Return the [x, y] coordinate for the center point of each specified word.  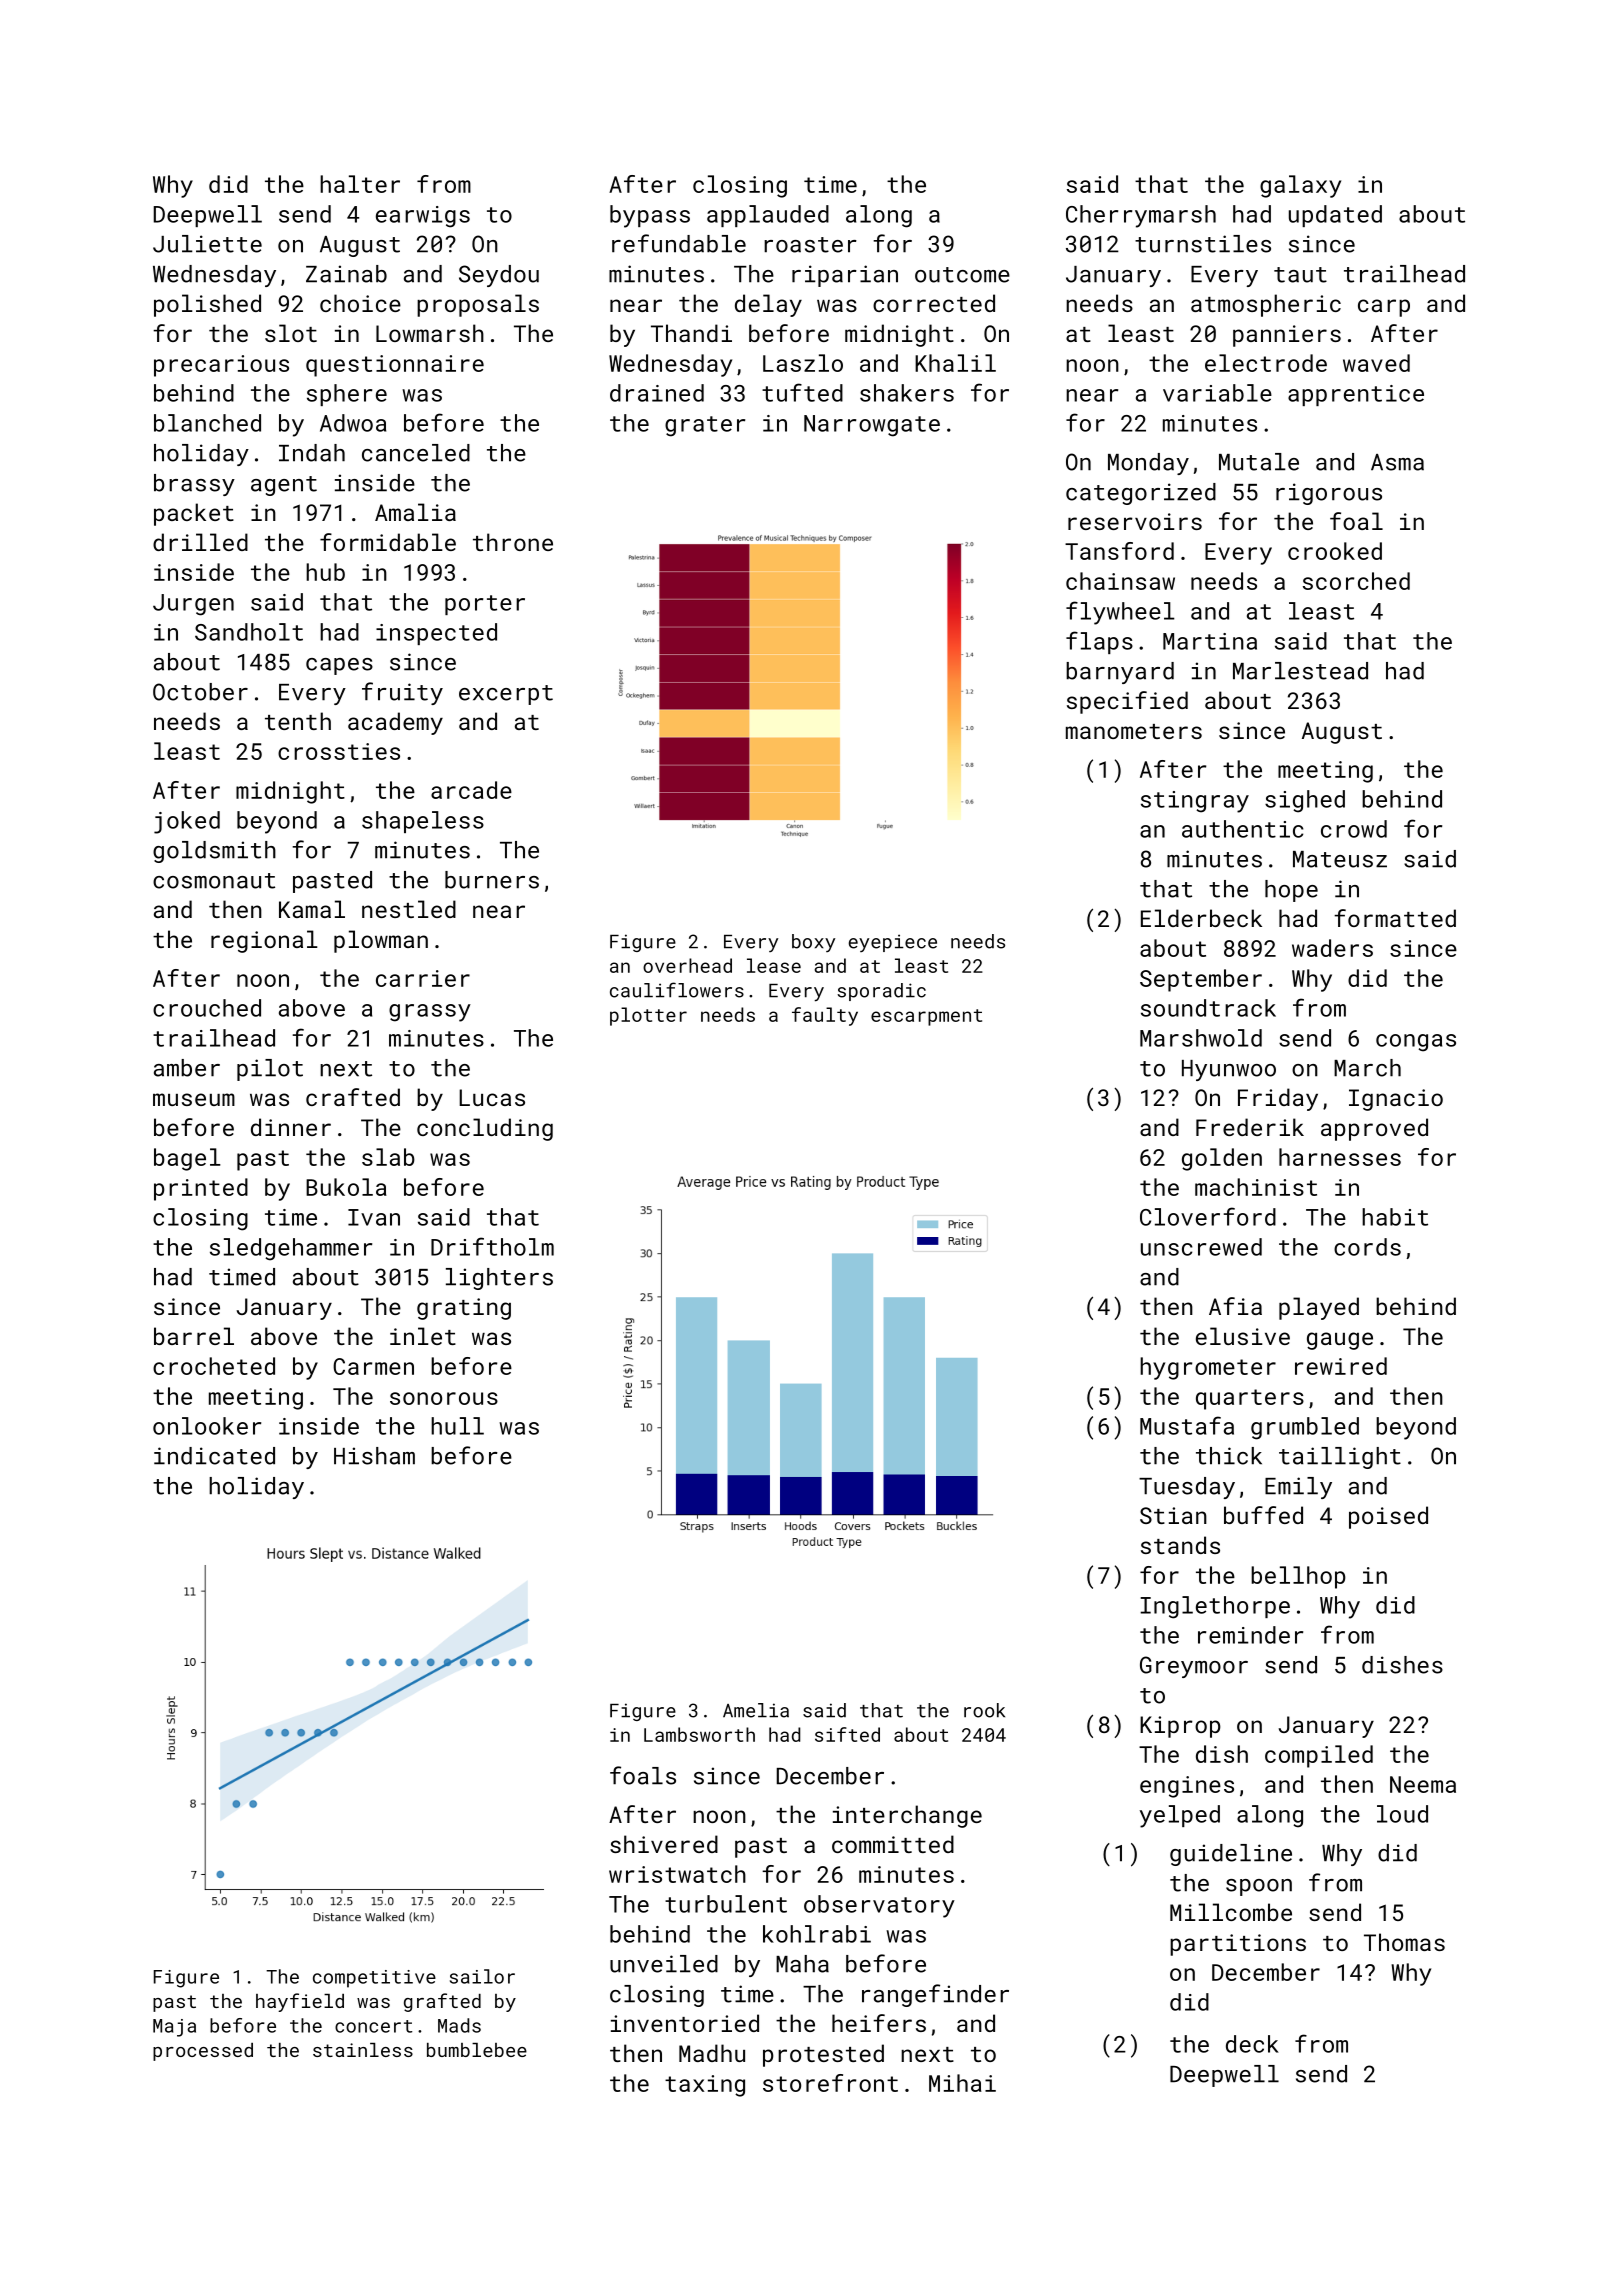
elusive [1243, 1336]
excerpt [506, 695]
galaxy [1300, 186]
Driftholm [492, 1246]
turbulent [726, 1904]
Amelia [756, 1710]
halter [360, 184]
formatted [1395, 918]
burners [492, 880]
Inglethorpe [1215, 1607]
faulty [825, 1016]
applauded [768, 216]
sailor [482, 1976]
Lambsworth [699, 1734]
